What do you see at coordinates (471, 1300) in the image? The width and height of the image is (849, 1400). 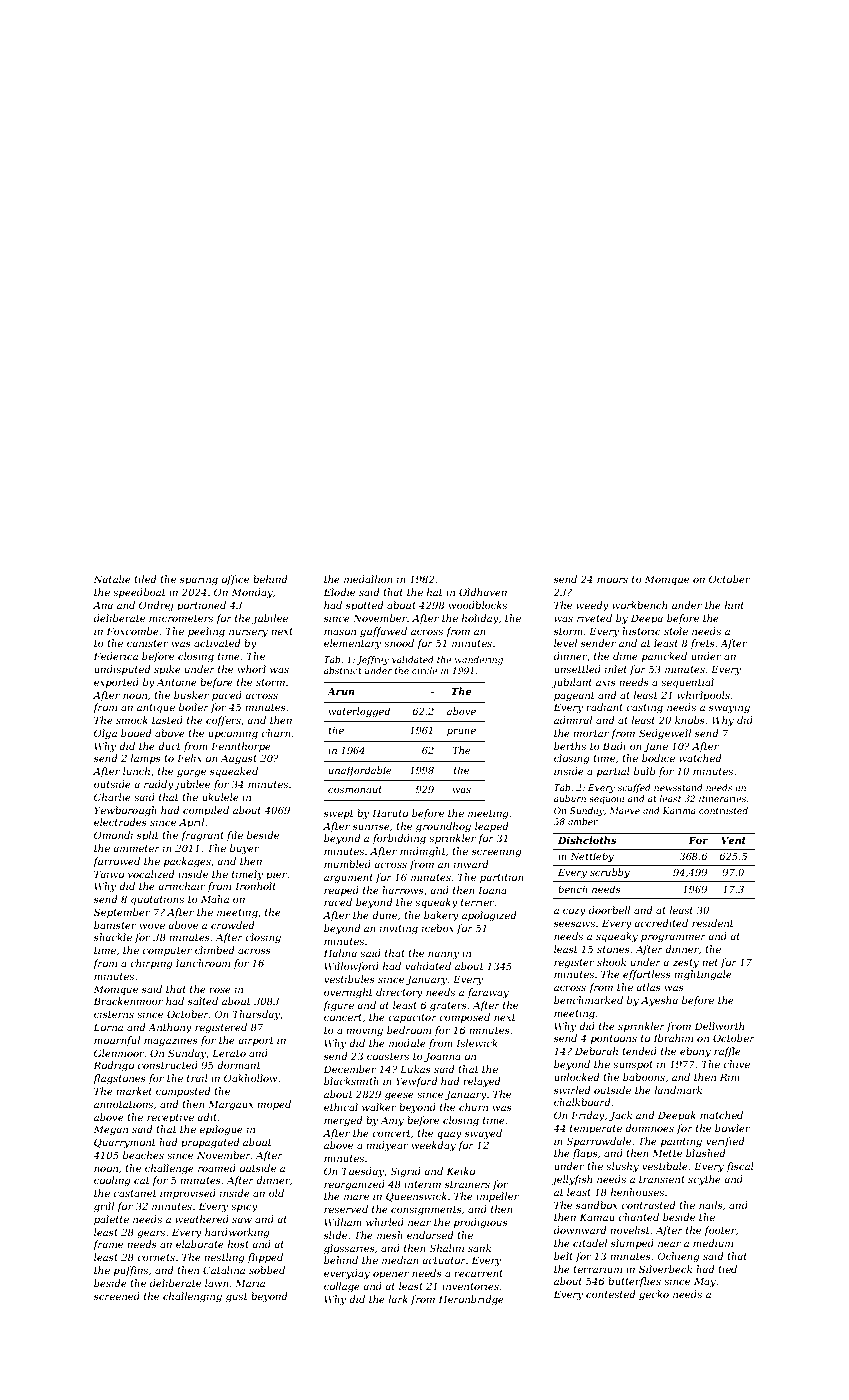 I see `Heronbridge` at bounding box center [471, 1300].
